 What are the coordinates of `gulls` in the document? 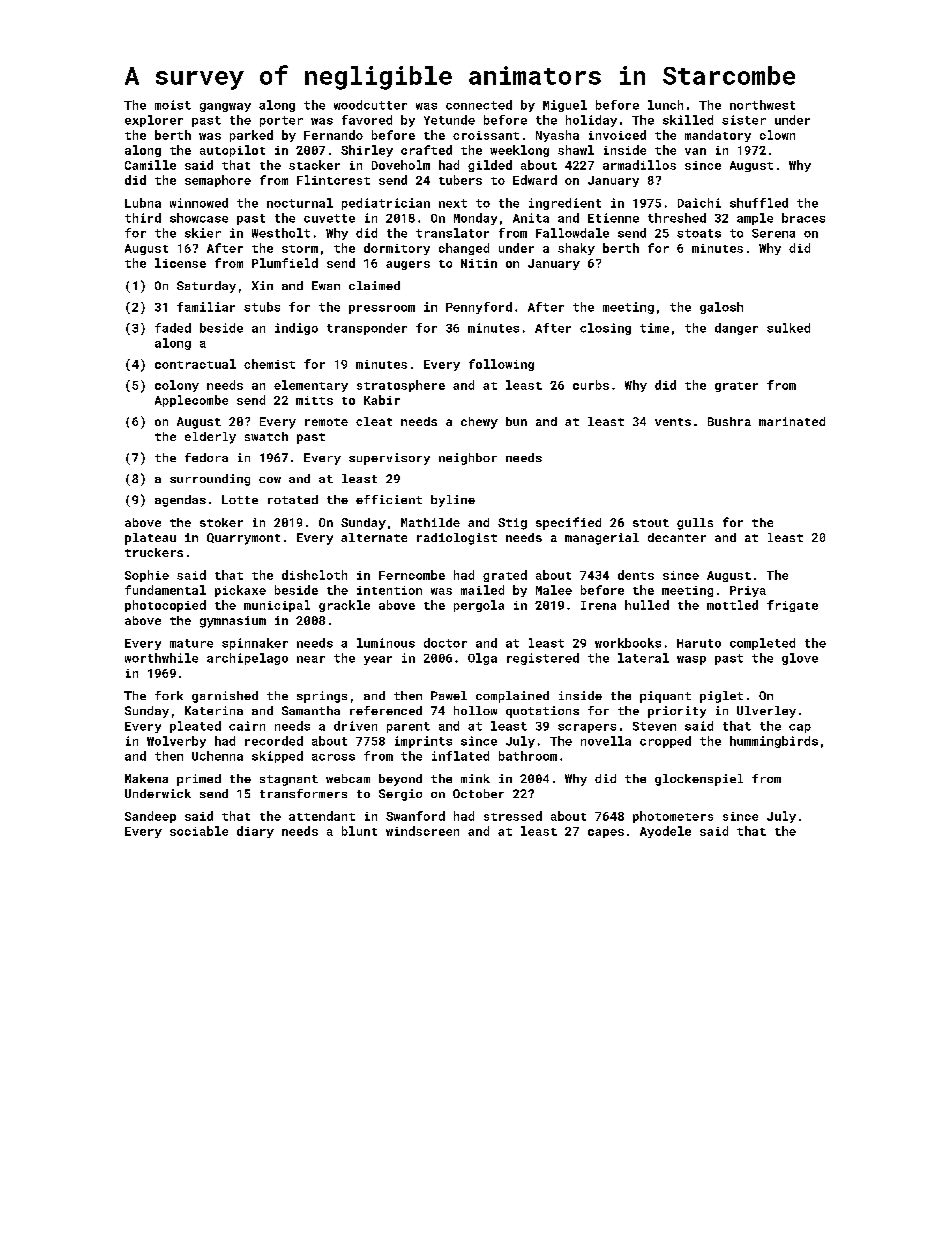 It's located at (695, 524).
